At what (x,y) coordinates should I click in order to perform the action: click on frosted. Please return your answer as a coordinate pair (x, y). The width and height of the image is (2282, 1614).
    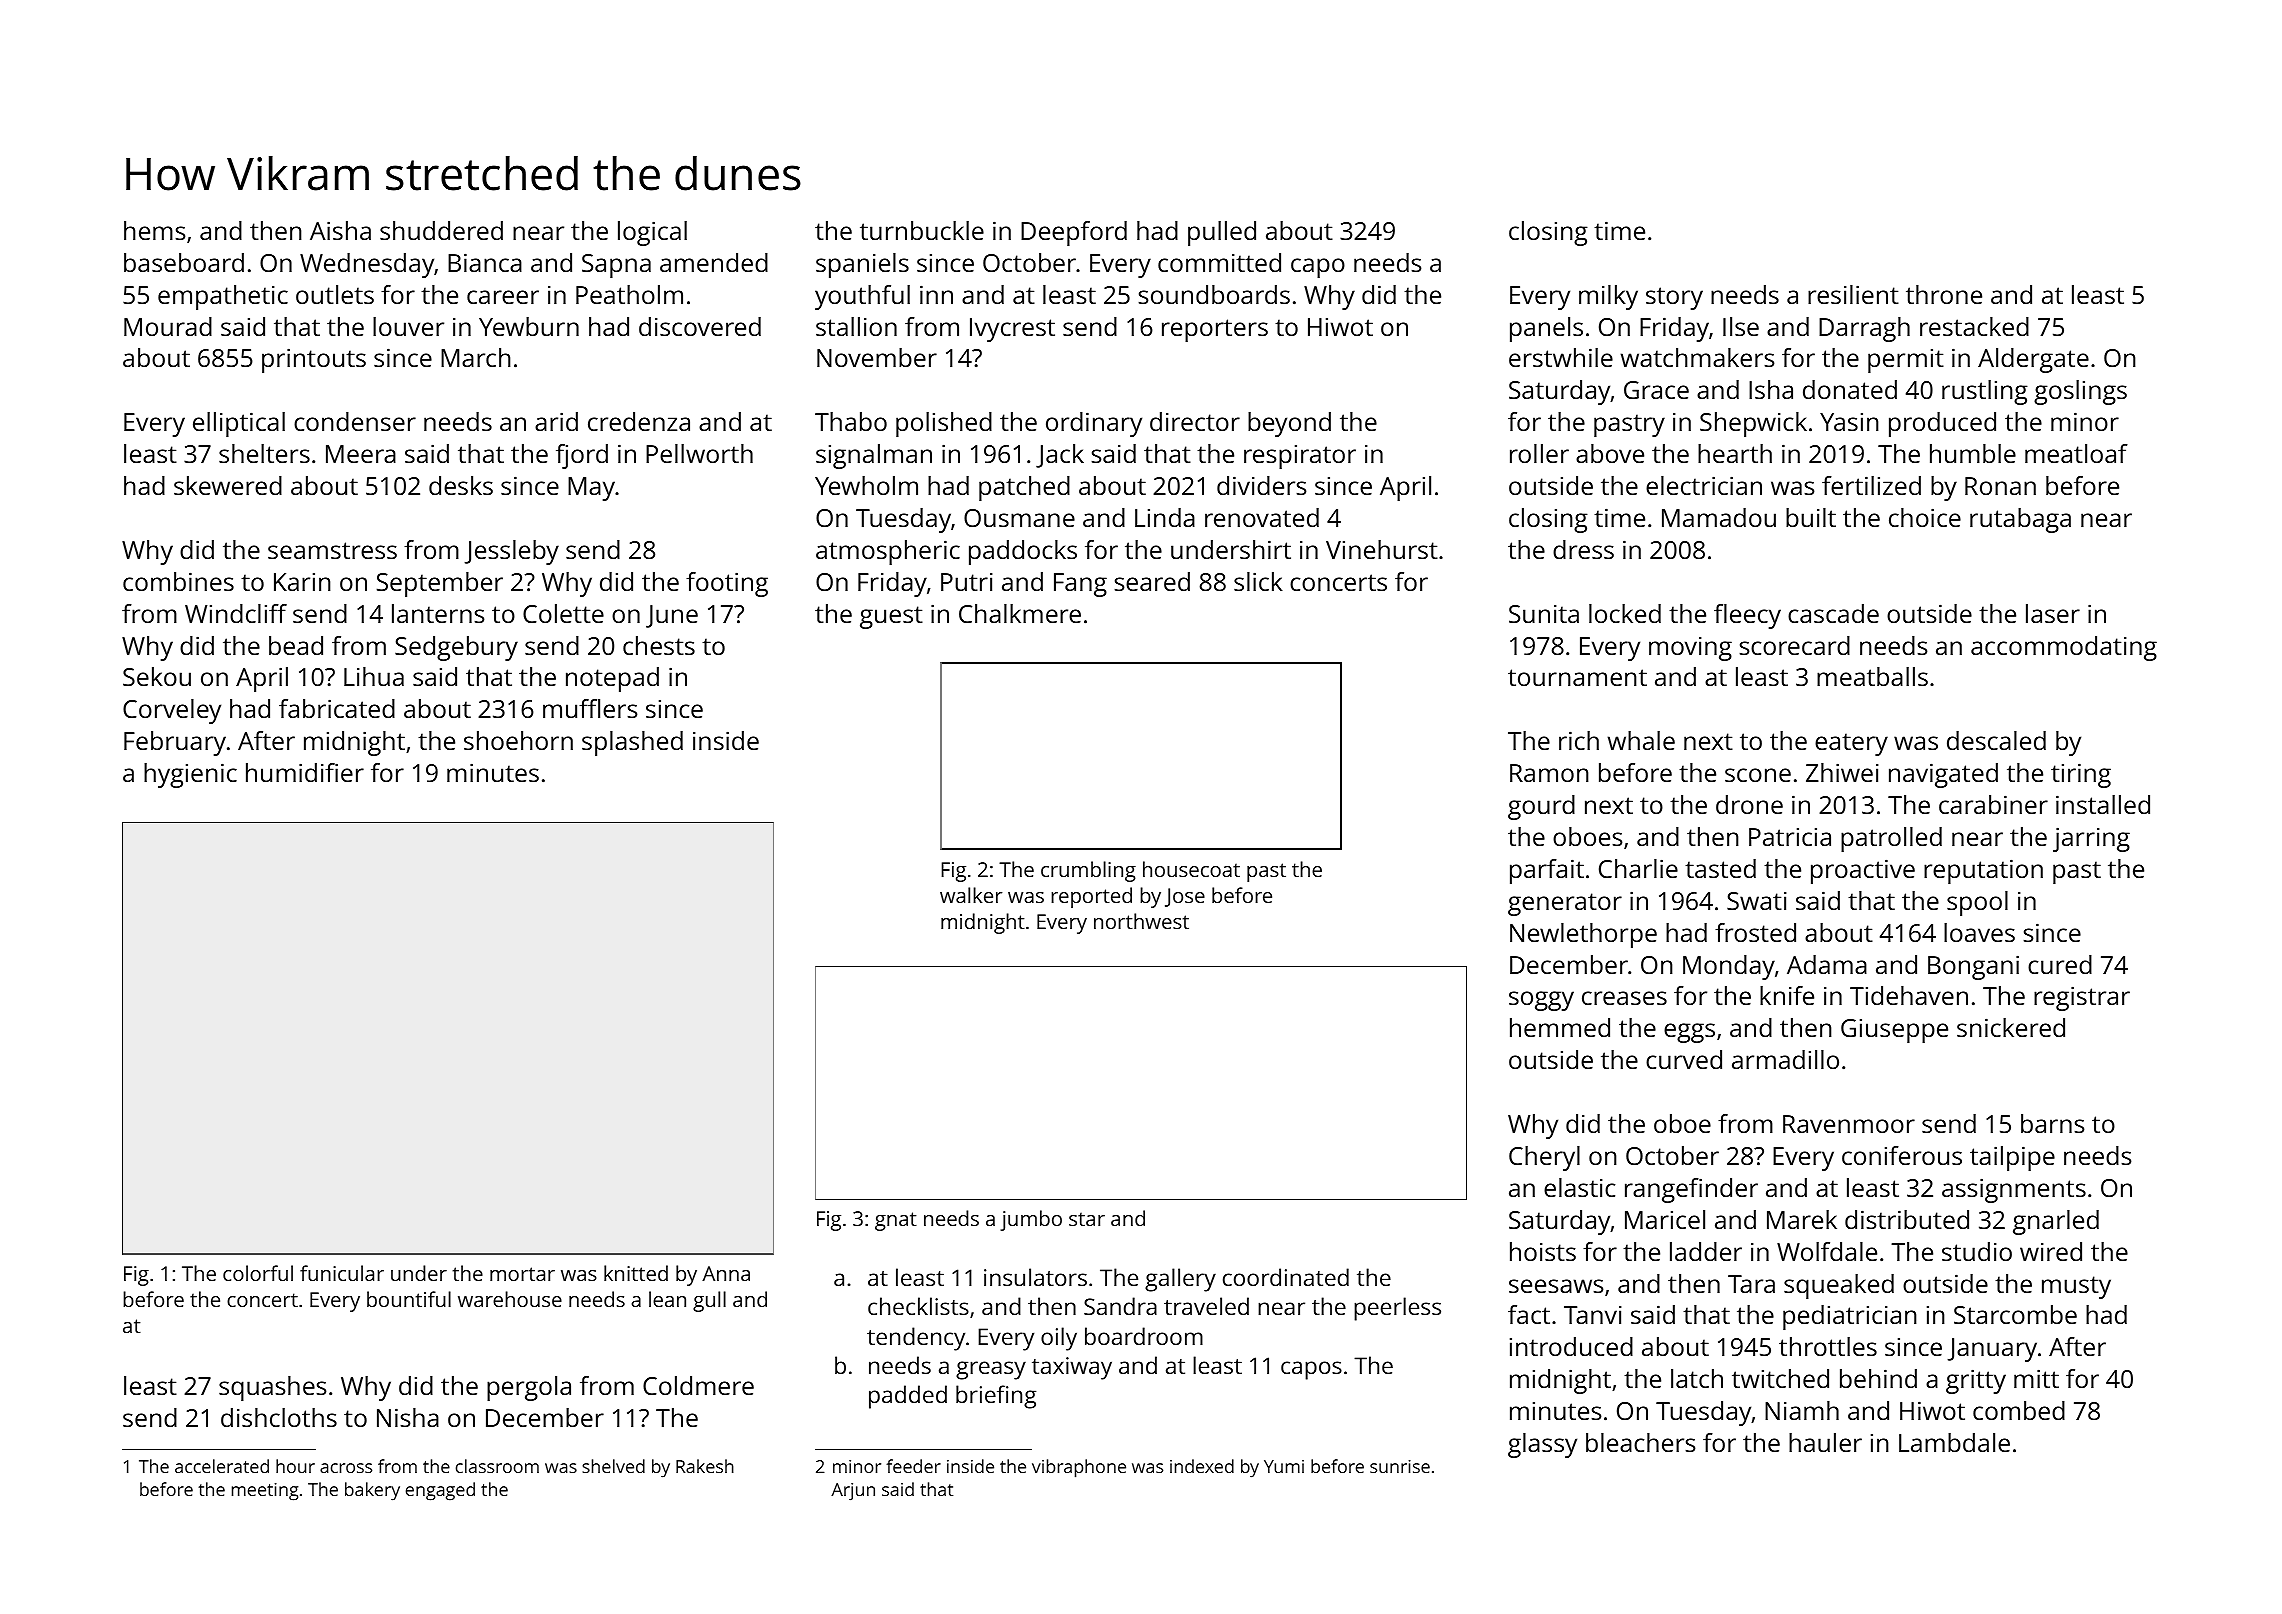
    Looking at the image, I should click on (1755, 932).
